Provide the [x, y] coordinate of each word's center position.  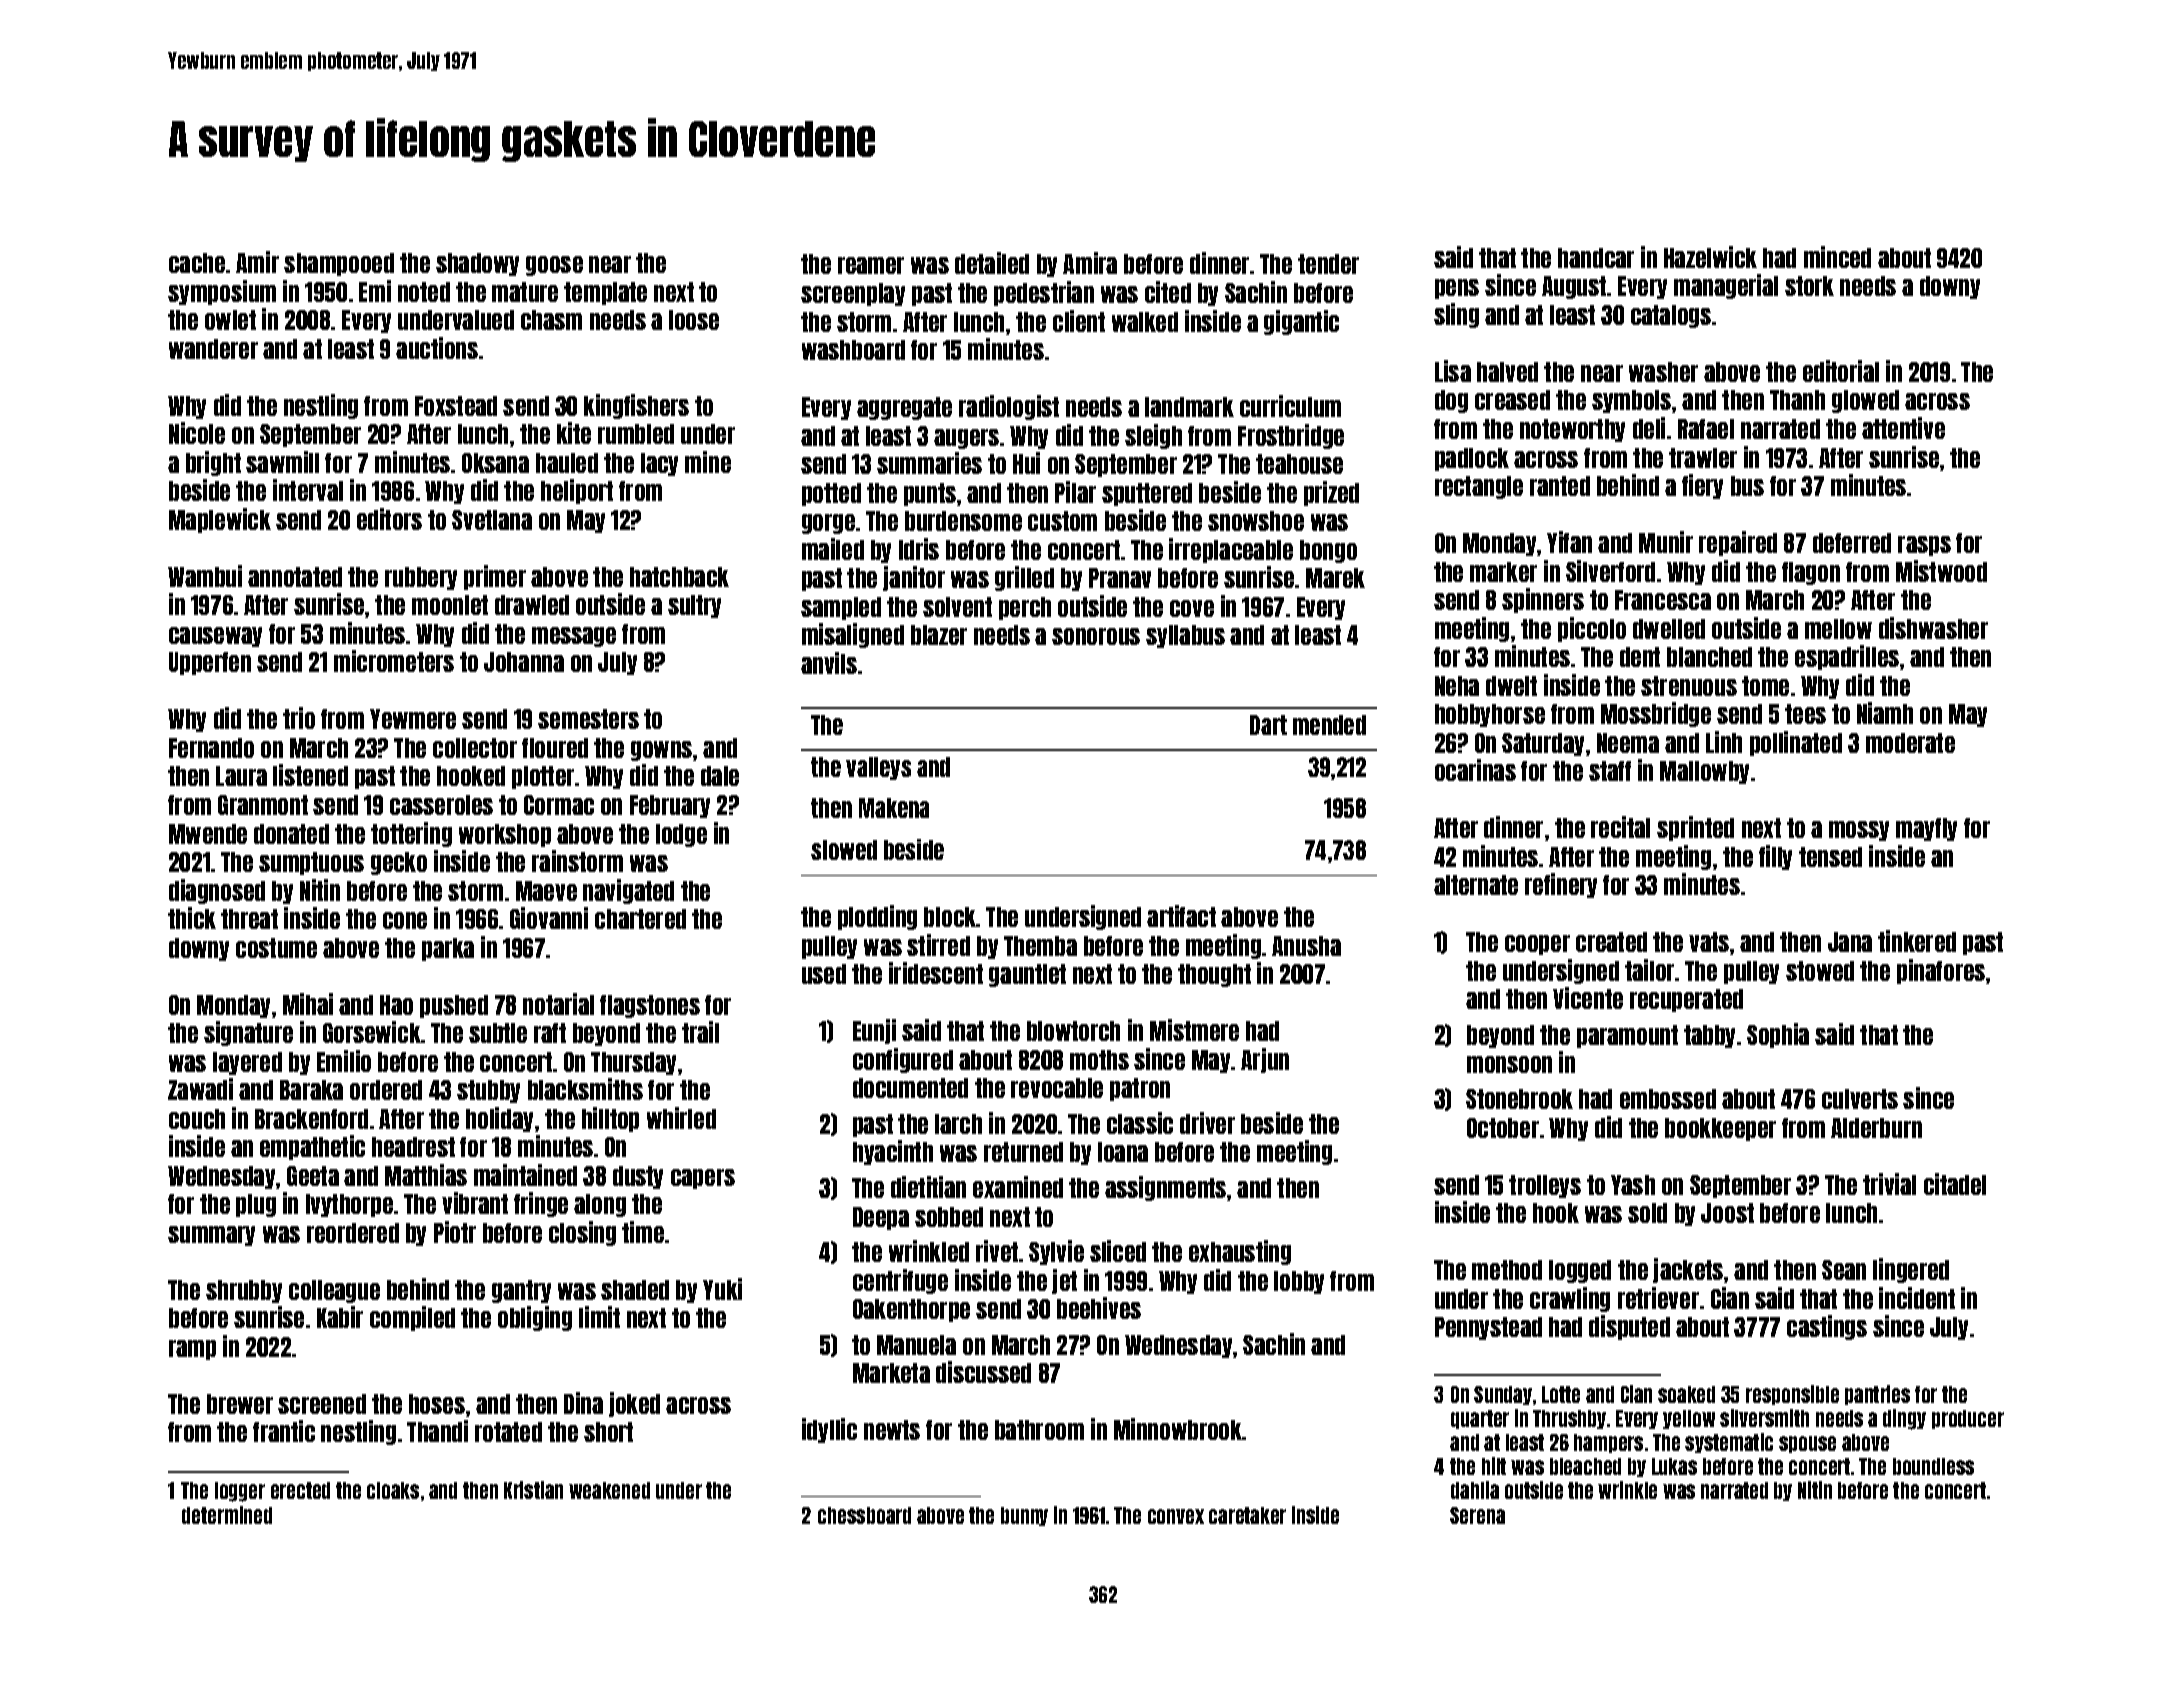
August [1574, 287]
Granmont [263, 805]
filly [1775, 857]
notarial [558, 1004]
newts [892, 1430]
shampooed [339, 264]
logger [240, 1492]
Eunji [874, 1031]
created [1611, 942]
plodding [877, 917]
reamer [871, 265]
